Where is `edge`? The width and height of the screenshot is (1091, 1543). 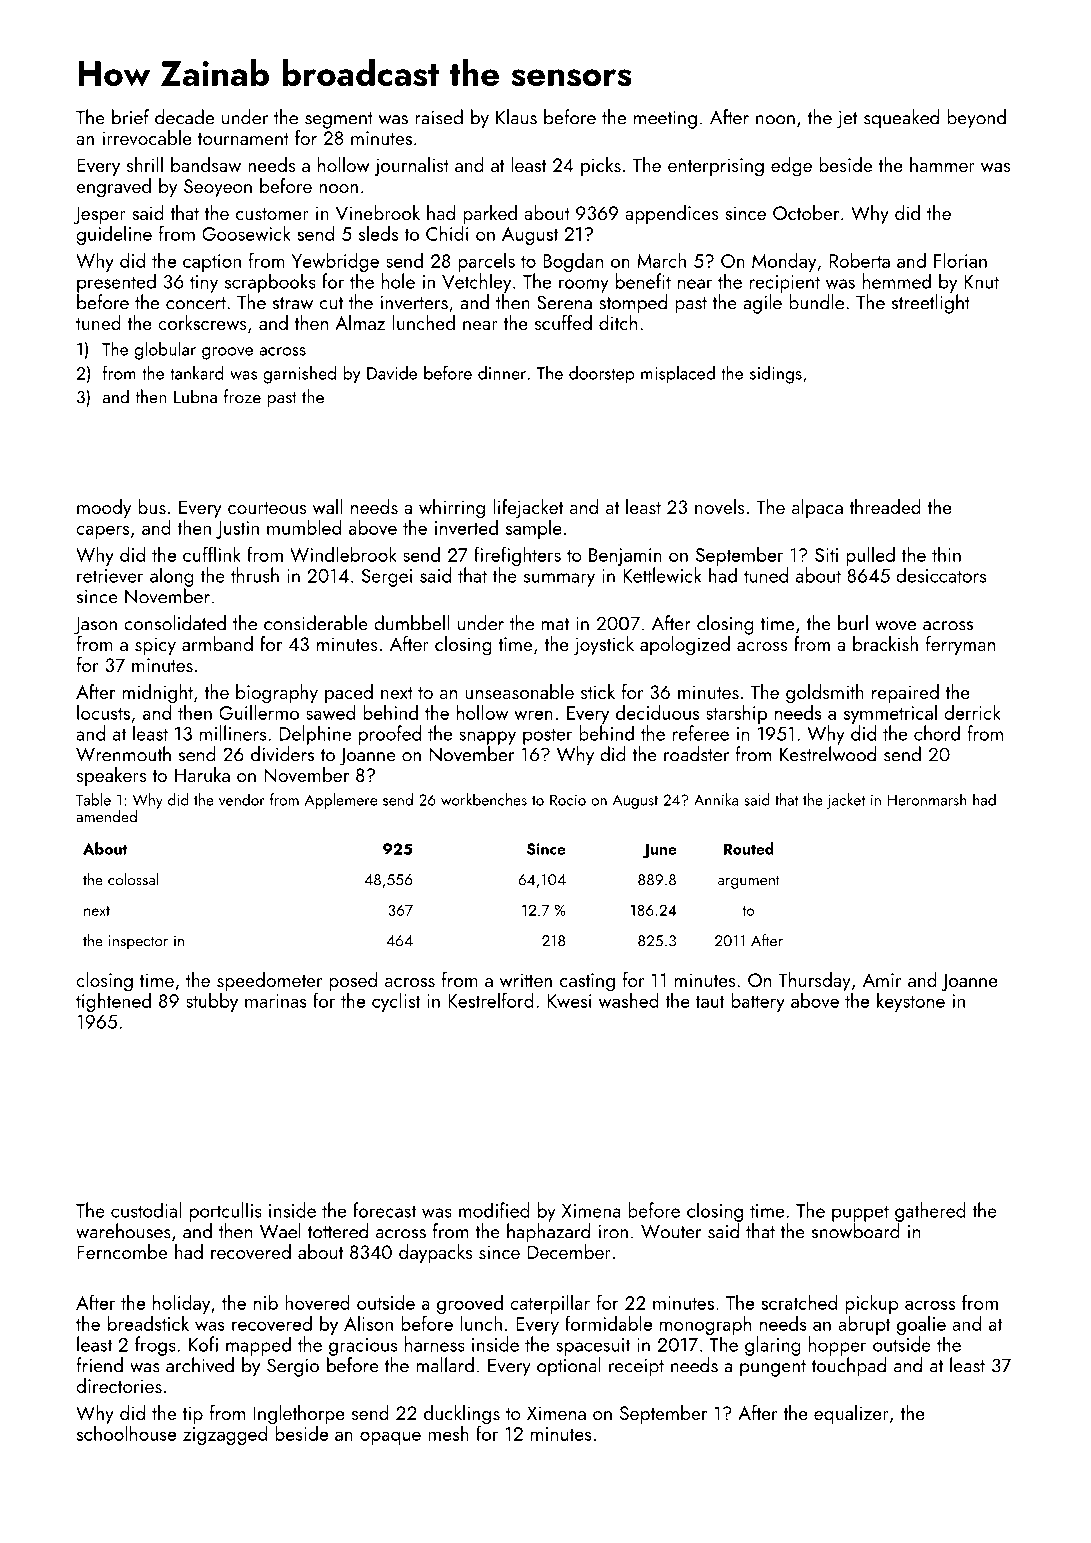
edge is located at coordinates (791, 167).
